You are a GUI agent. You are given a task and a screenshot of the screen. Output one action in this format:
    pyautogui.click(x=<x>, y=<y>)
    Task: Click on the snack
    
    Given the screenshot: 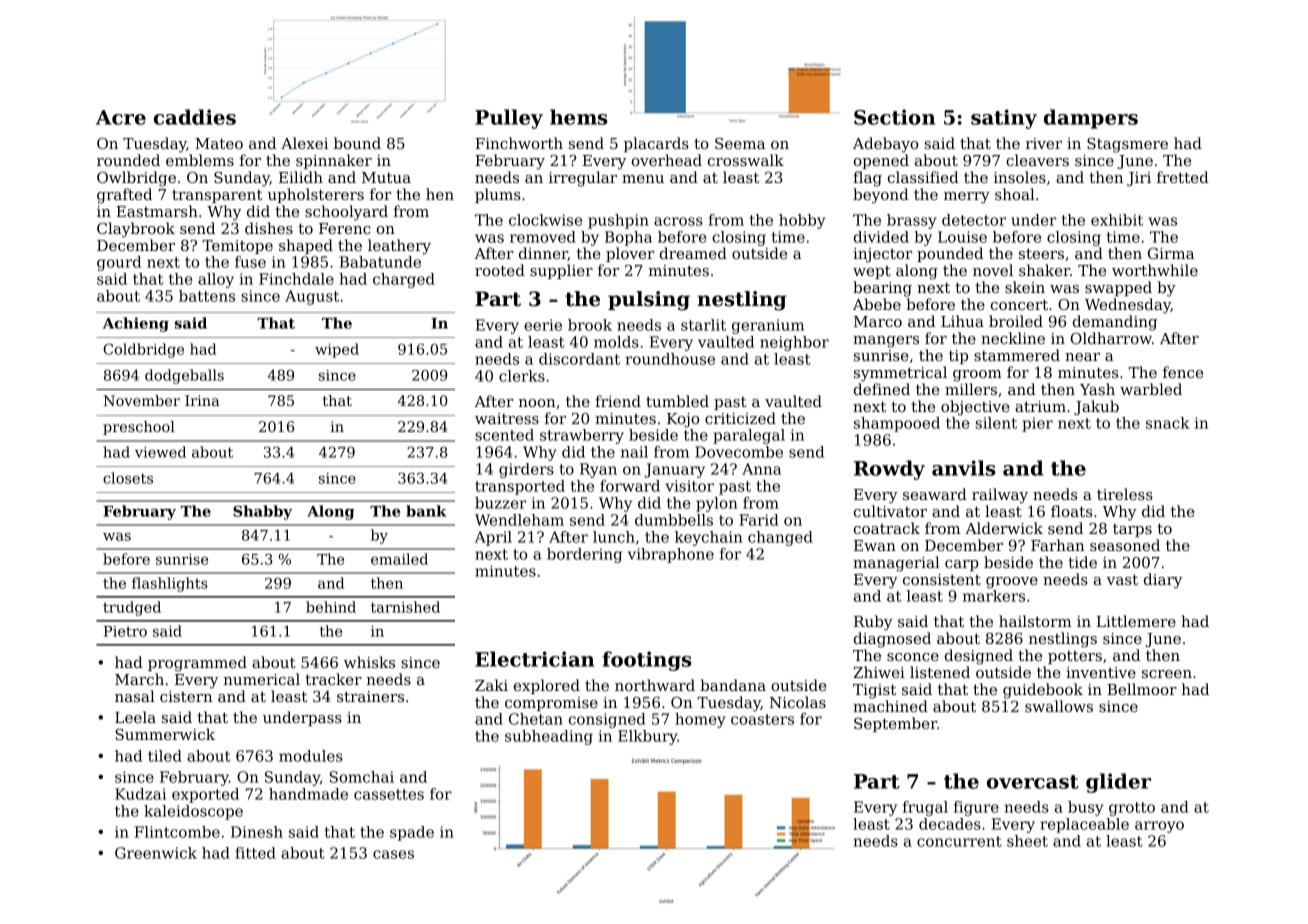 What is the action you would take?
    pyautogui.click(x=1168, y=423)
